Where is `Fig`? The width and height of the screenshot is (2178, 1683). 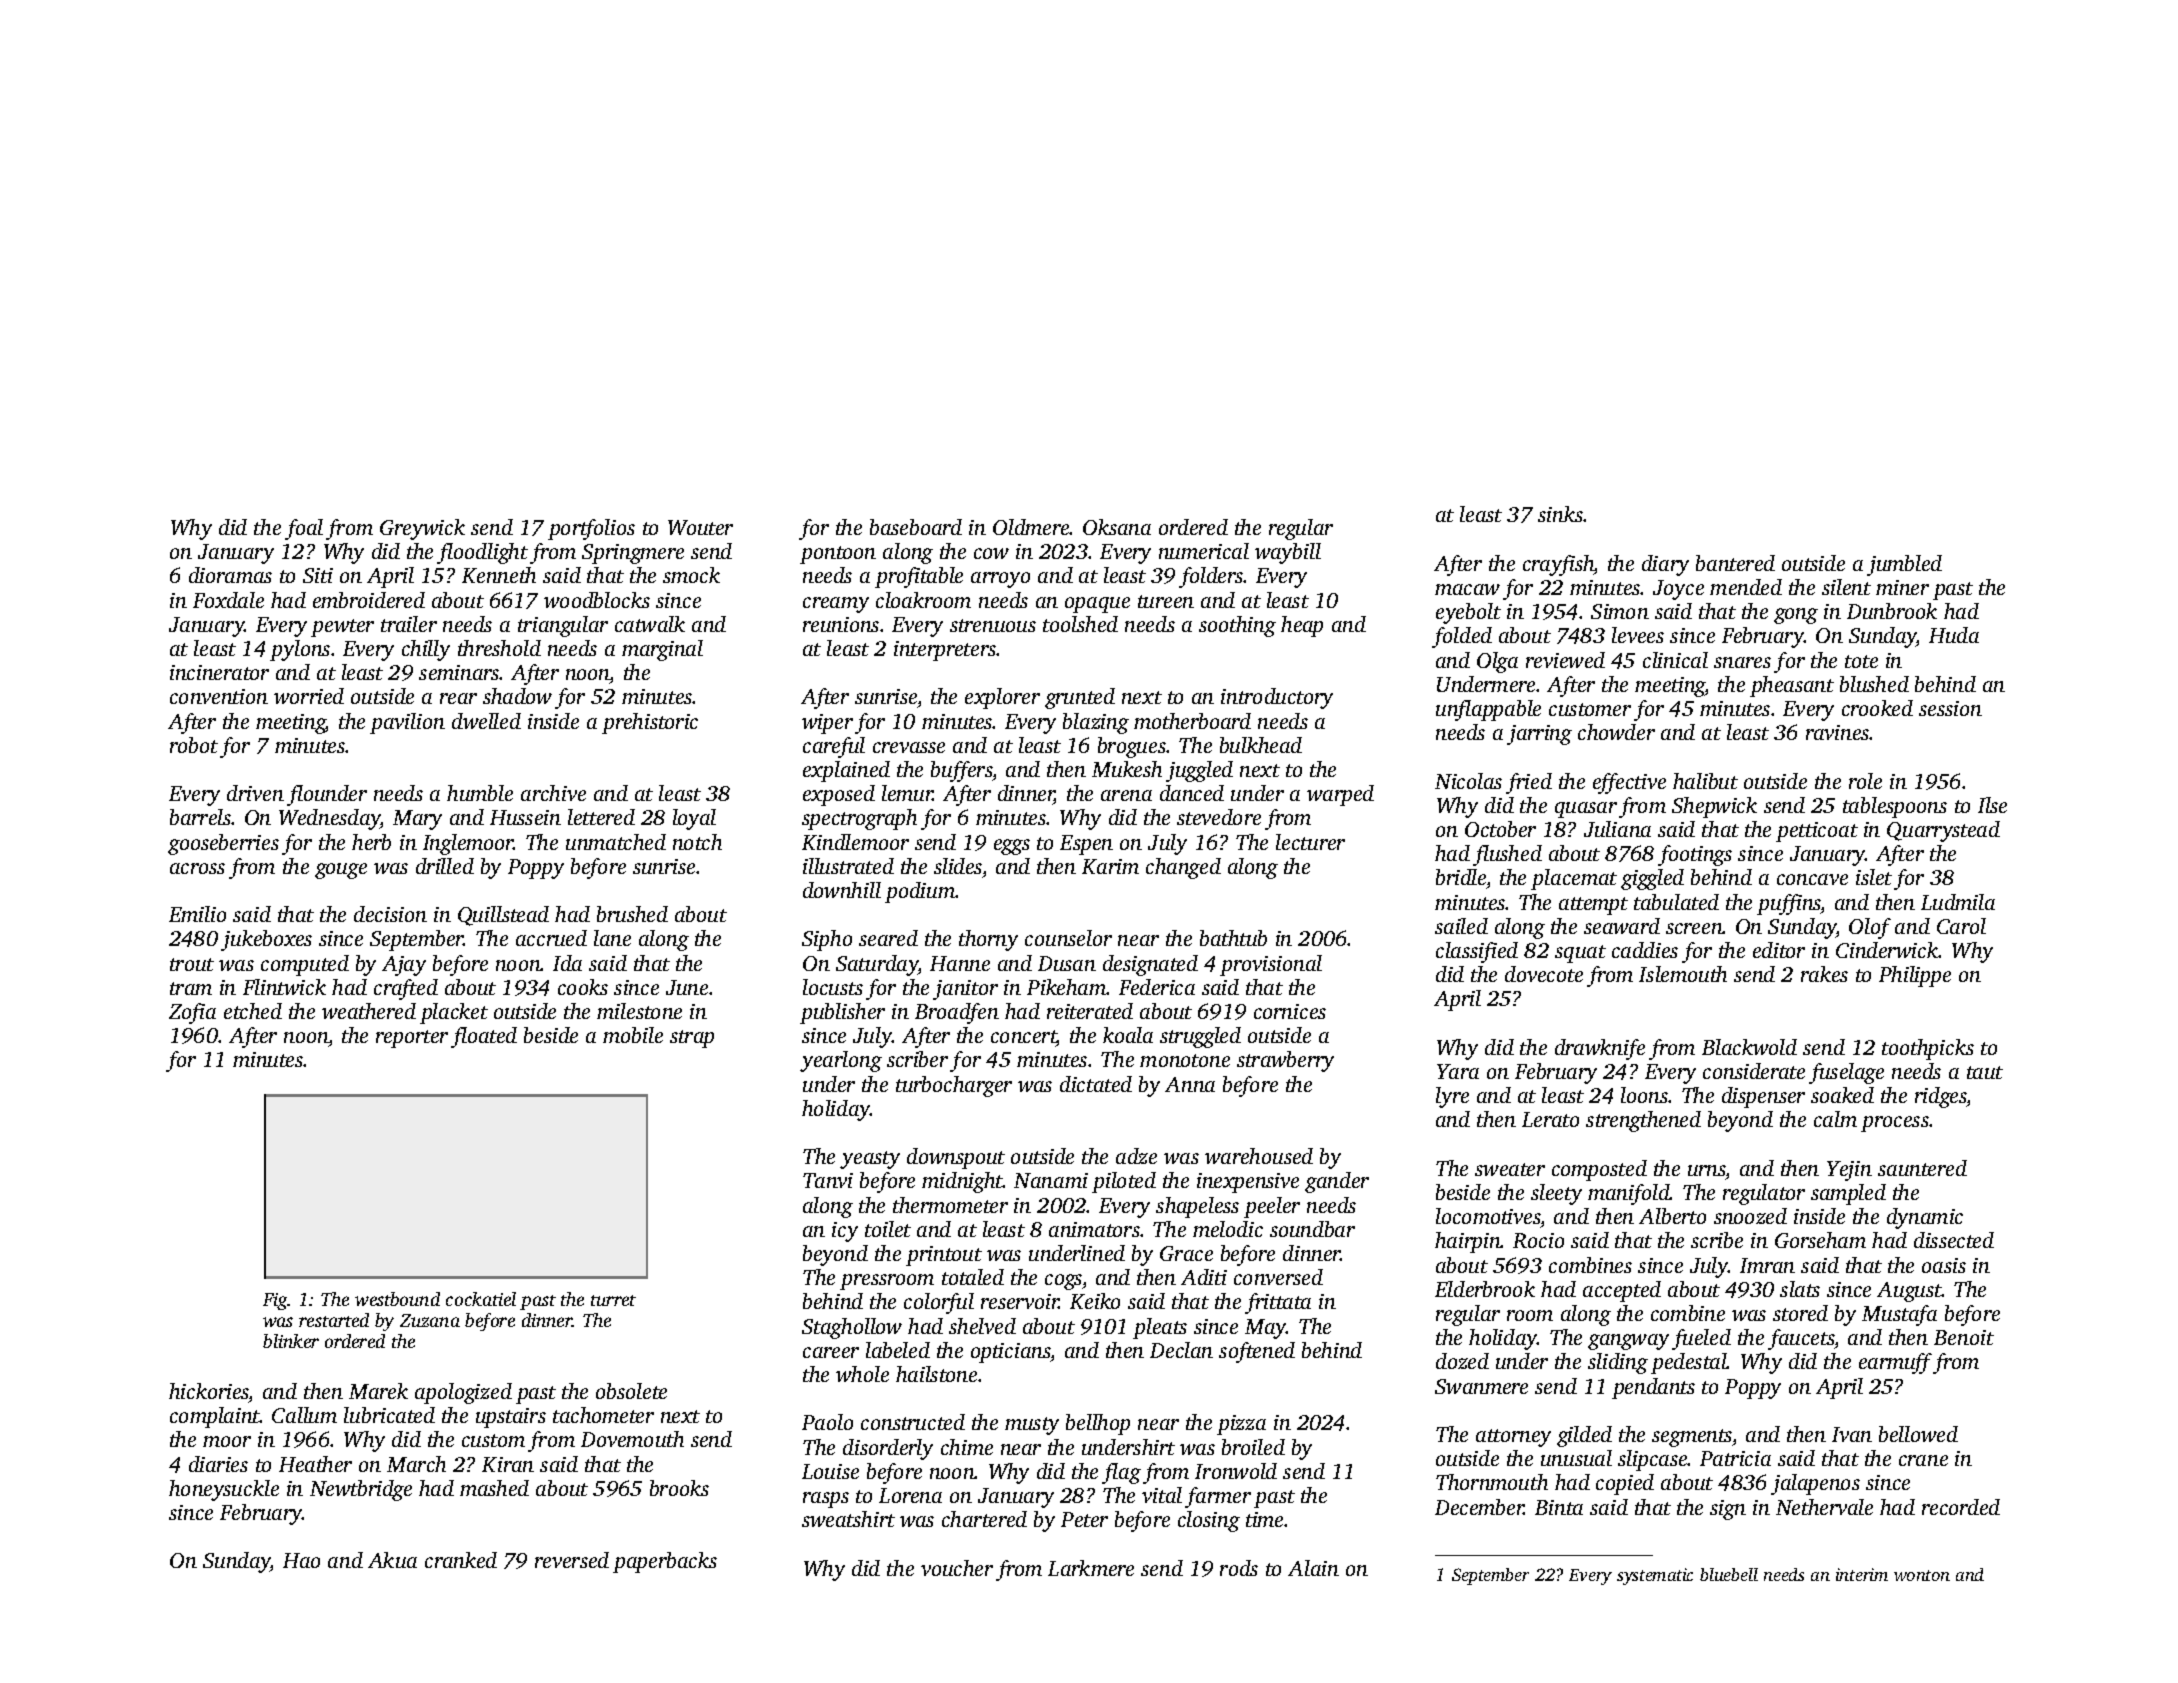
Fig is located at coordinates (275, 1301).
